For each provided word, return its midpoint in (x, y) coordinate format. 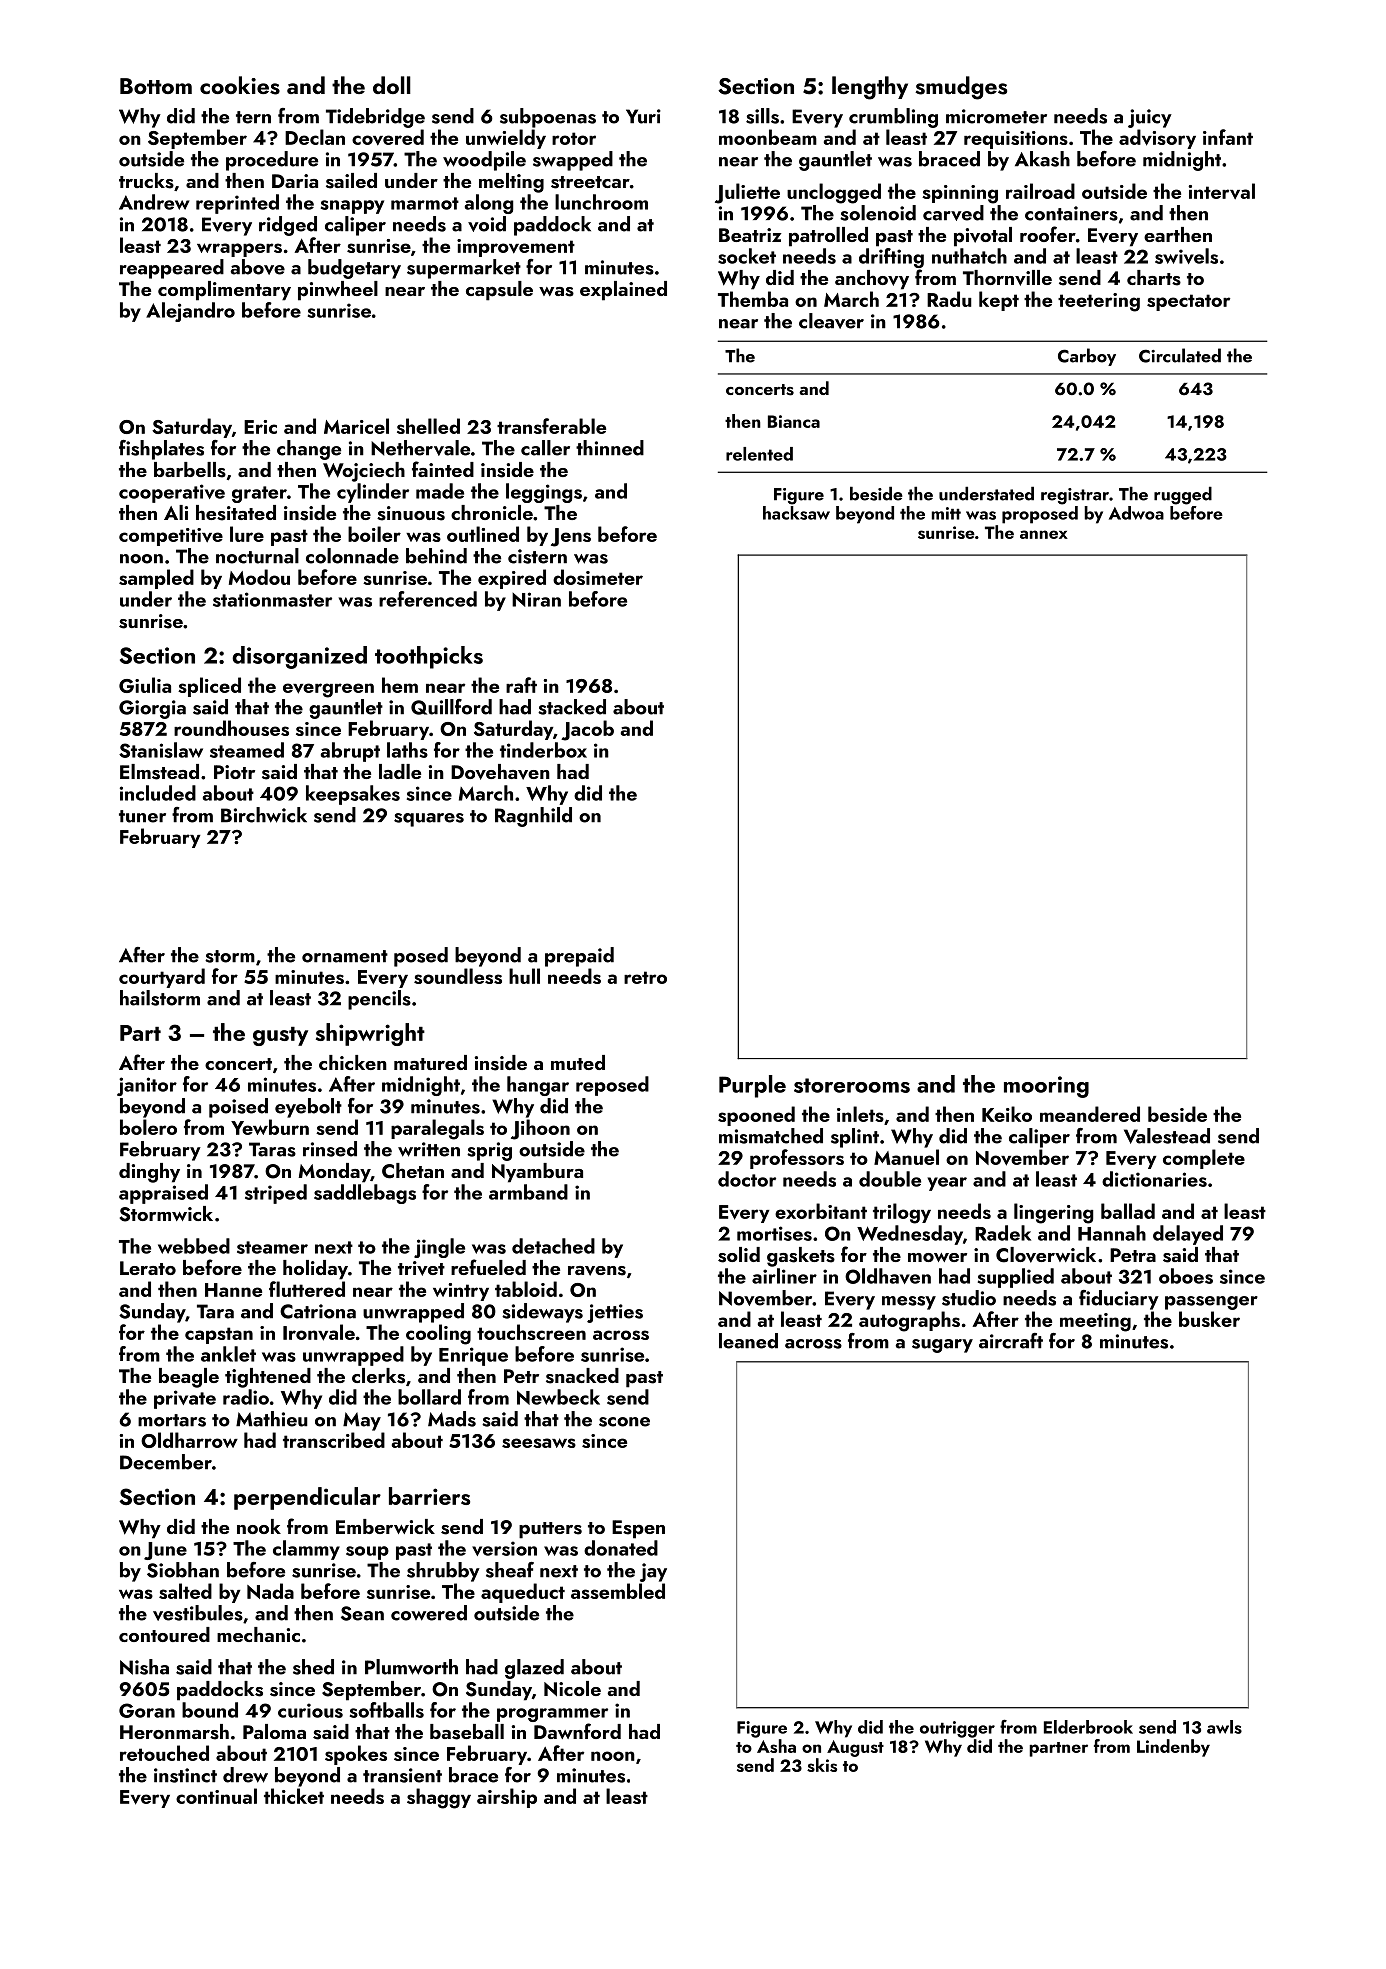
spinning (960, 194)
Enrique (473, 1356)
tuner (142, 816)
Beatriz (750, 235)
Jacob (587, 730)
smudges (961, 88)
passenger (1211, 1303)
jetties (615, 1313)
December (166, 1462)
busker (1209, 1319)
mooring (1046, 1087)
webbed (194, 1246)
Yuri (643, 116)
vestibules (198, 1613)
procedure (272, 161)
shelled (428, 426)
